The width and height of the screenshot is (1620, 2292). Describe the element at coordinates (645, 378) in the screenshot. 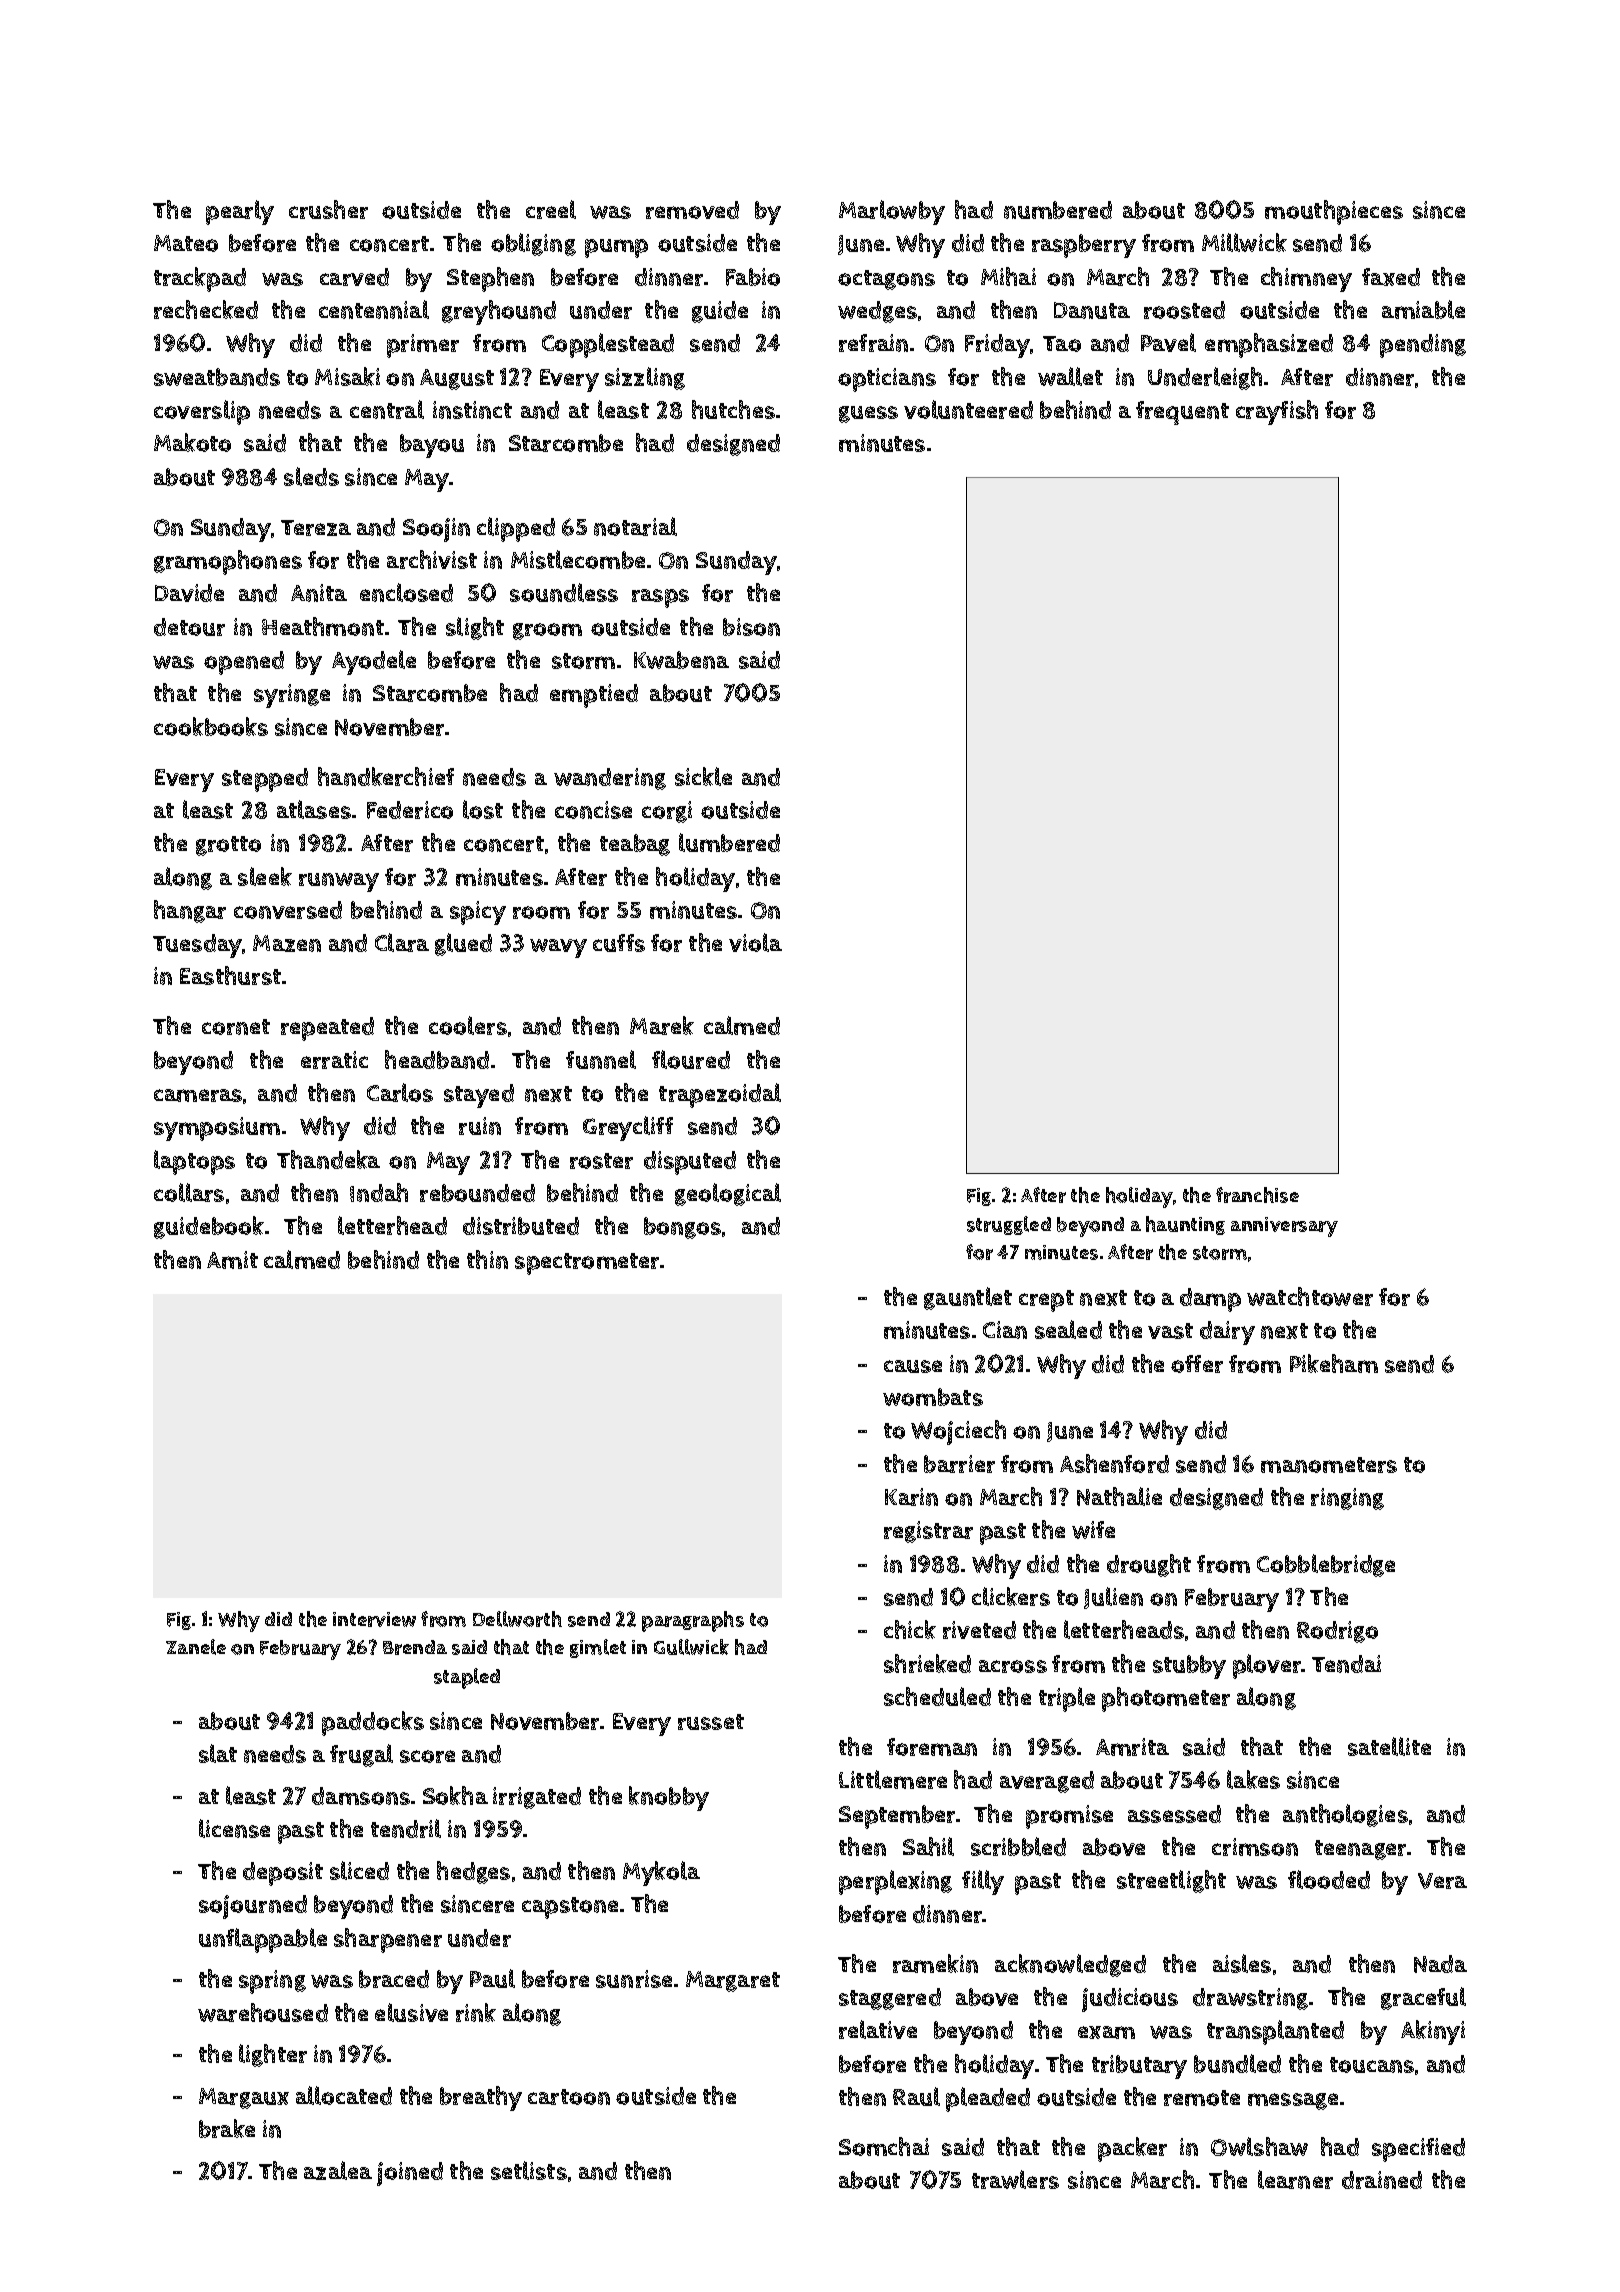

I see `sizzling` at that location.
